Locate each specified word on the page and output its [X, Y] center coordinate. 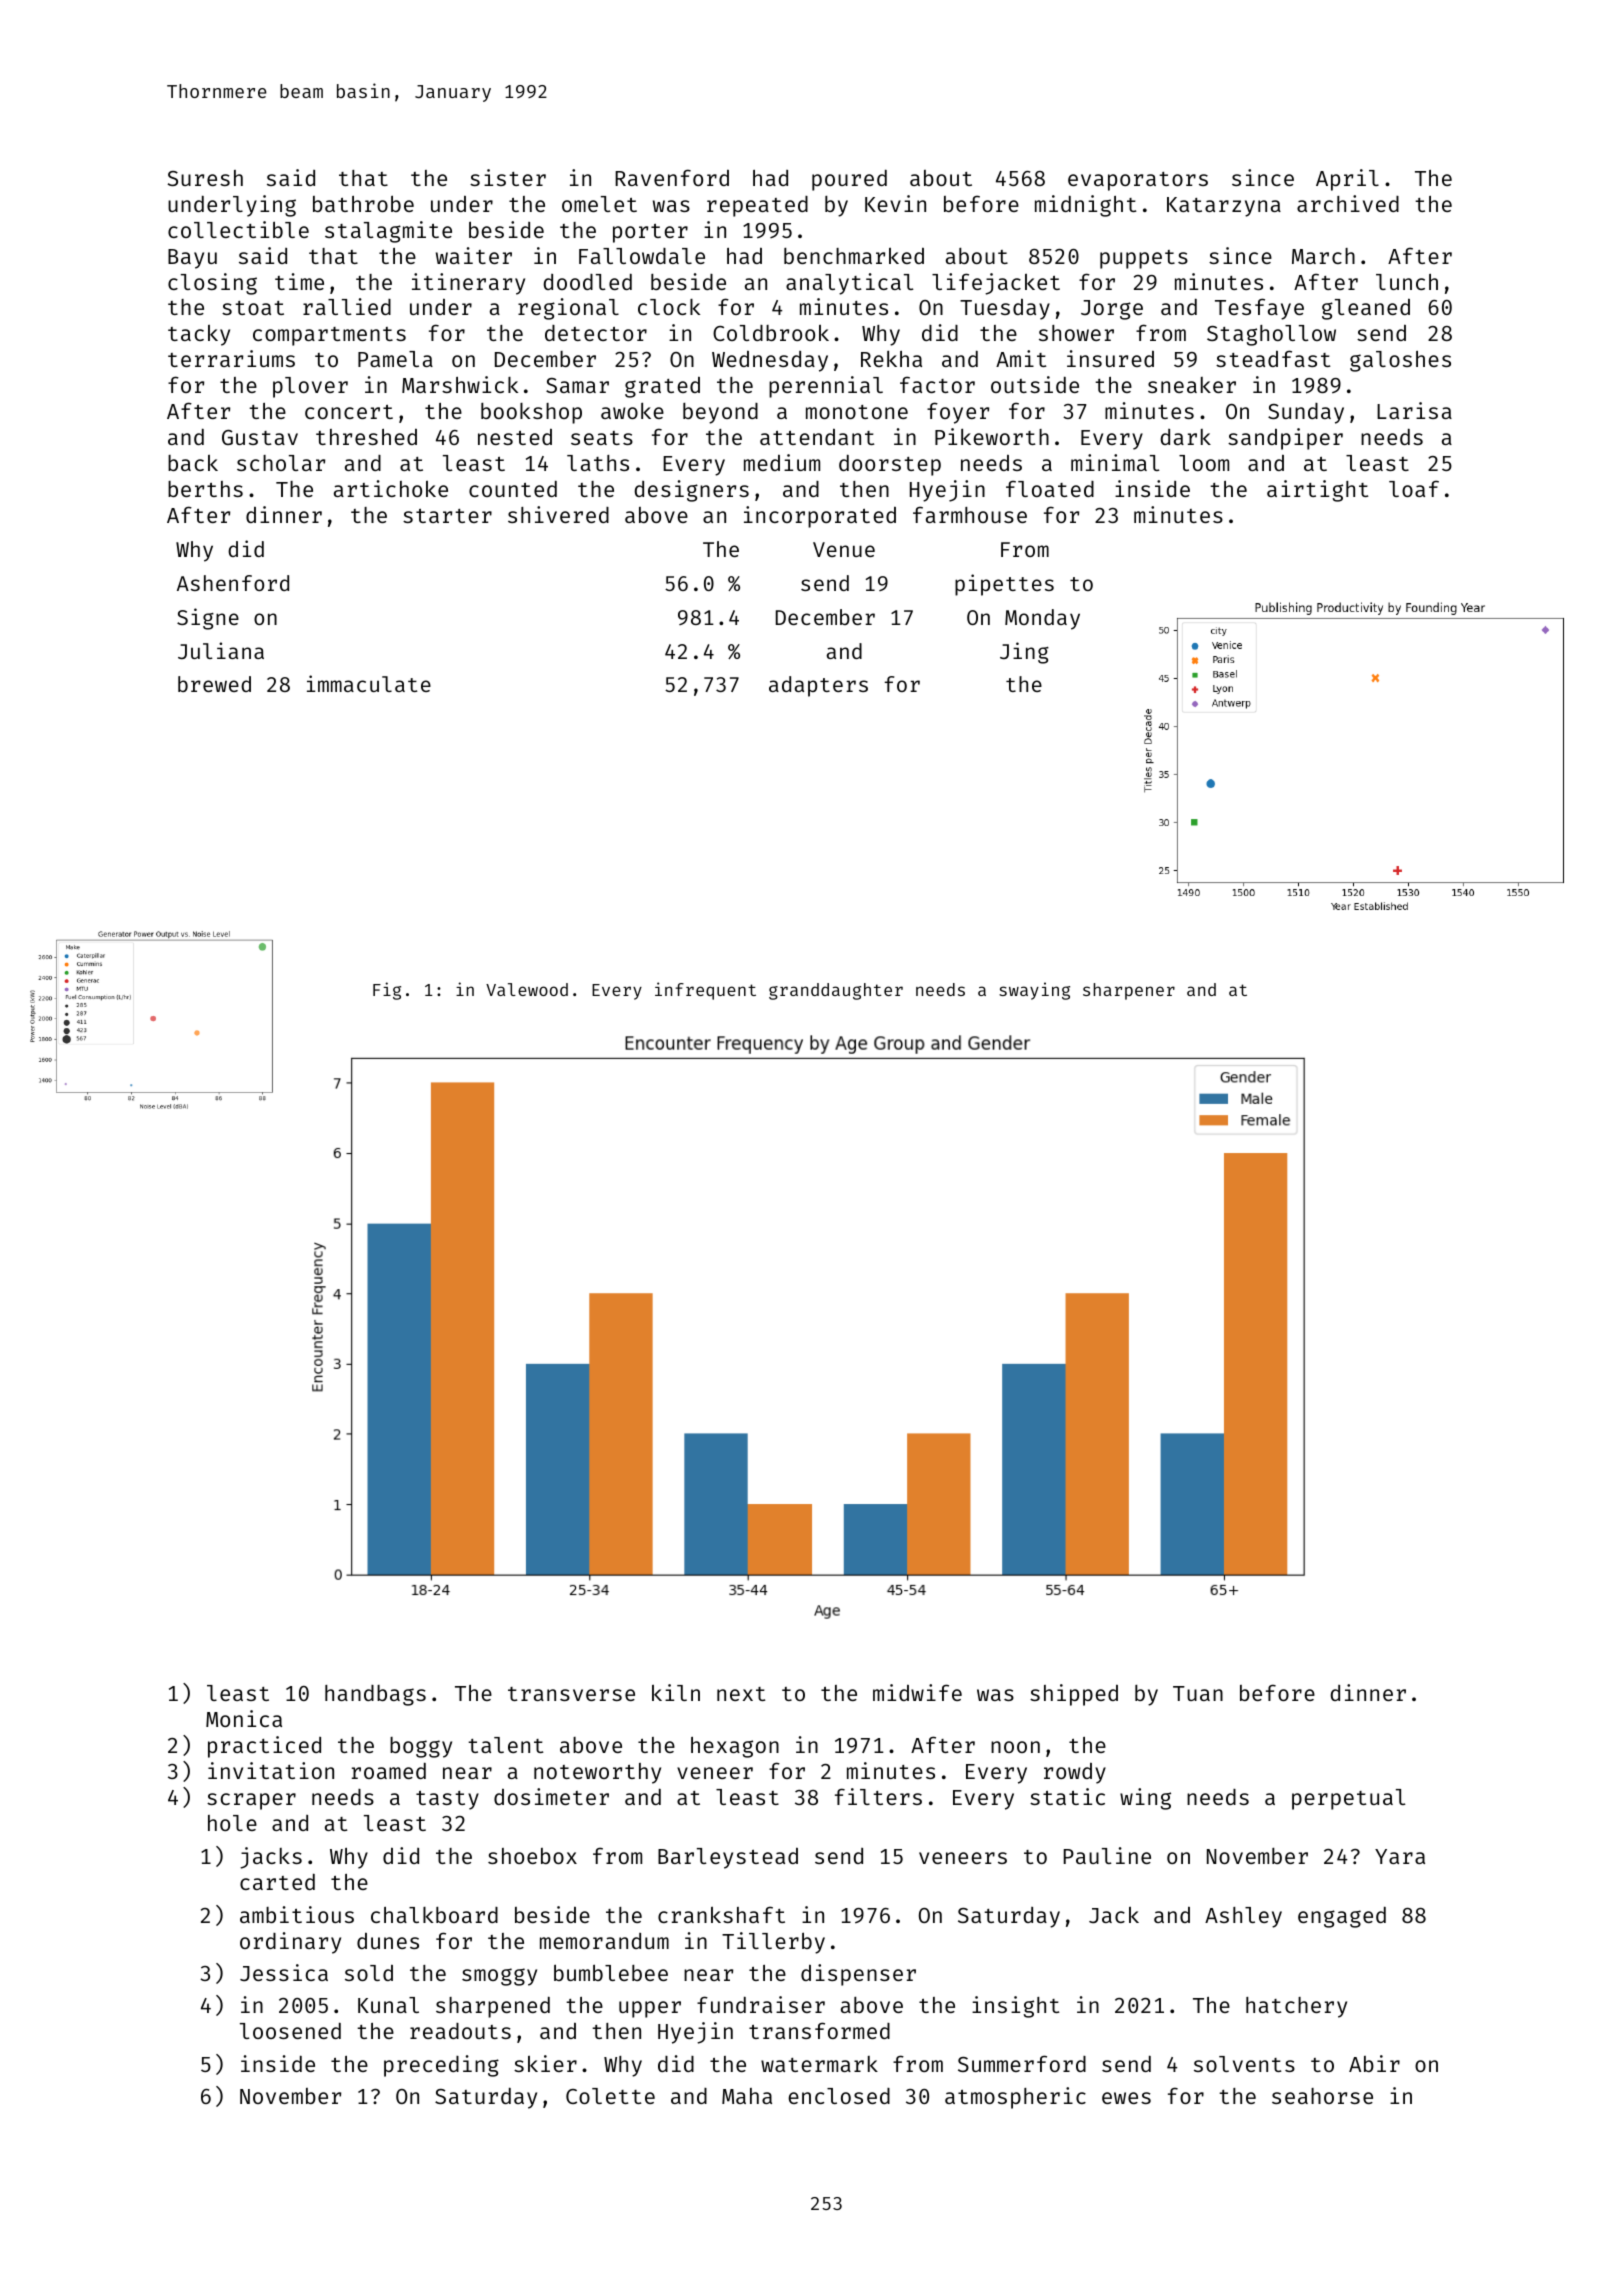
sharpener [1129, 991]
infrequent [705, 991]
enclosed [839, 2096]
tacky [199, 335]
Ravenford [672, 177]
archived [1348, 203]
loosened [290, 2031]
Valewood [527, 989]
